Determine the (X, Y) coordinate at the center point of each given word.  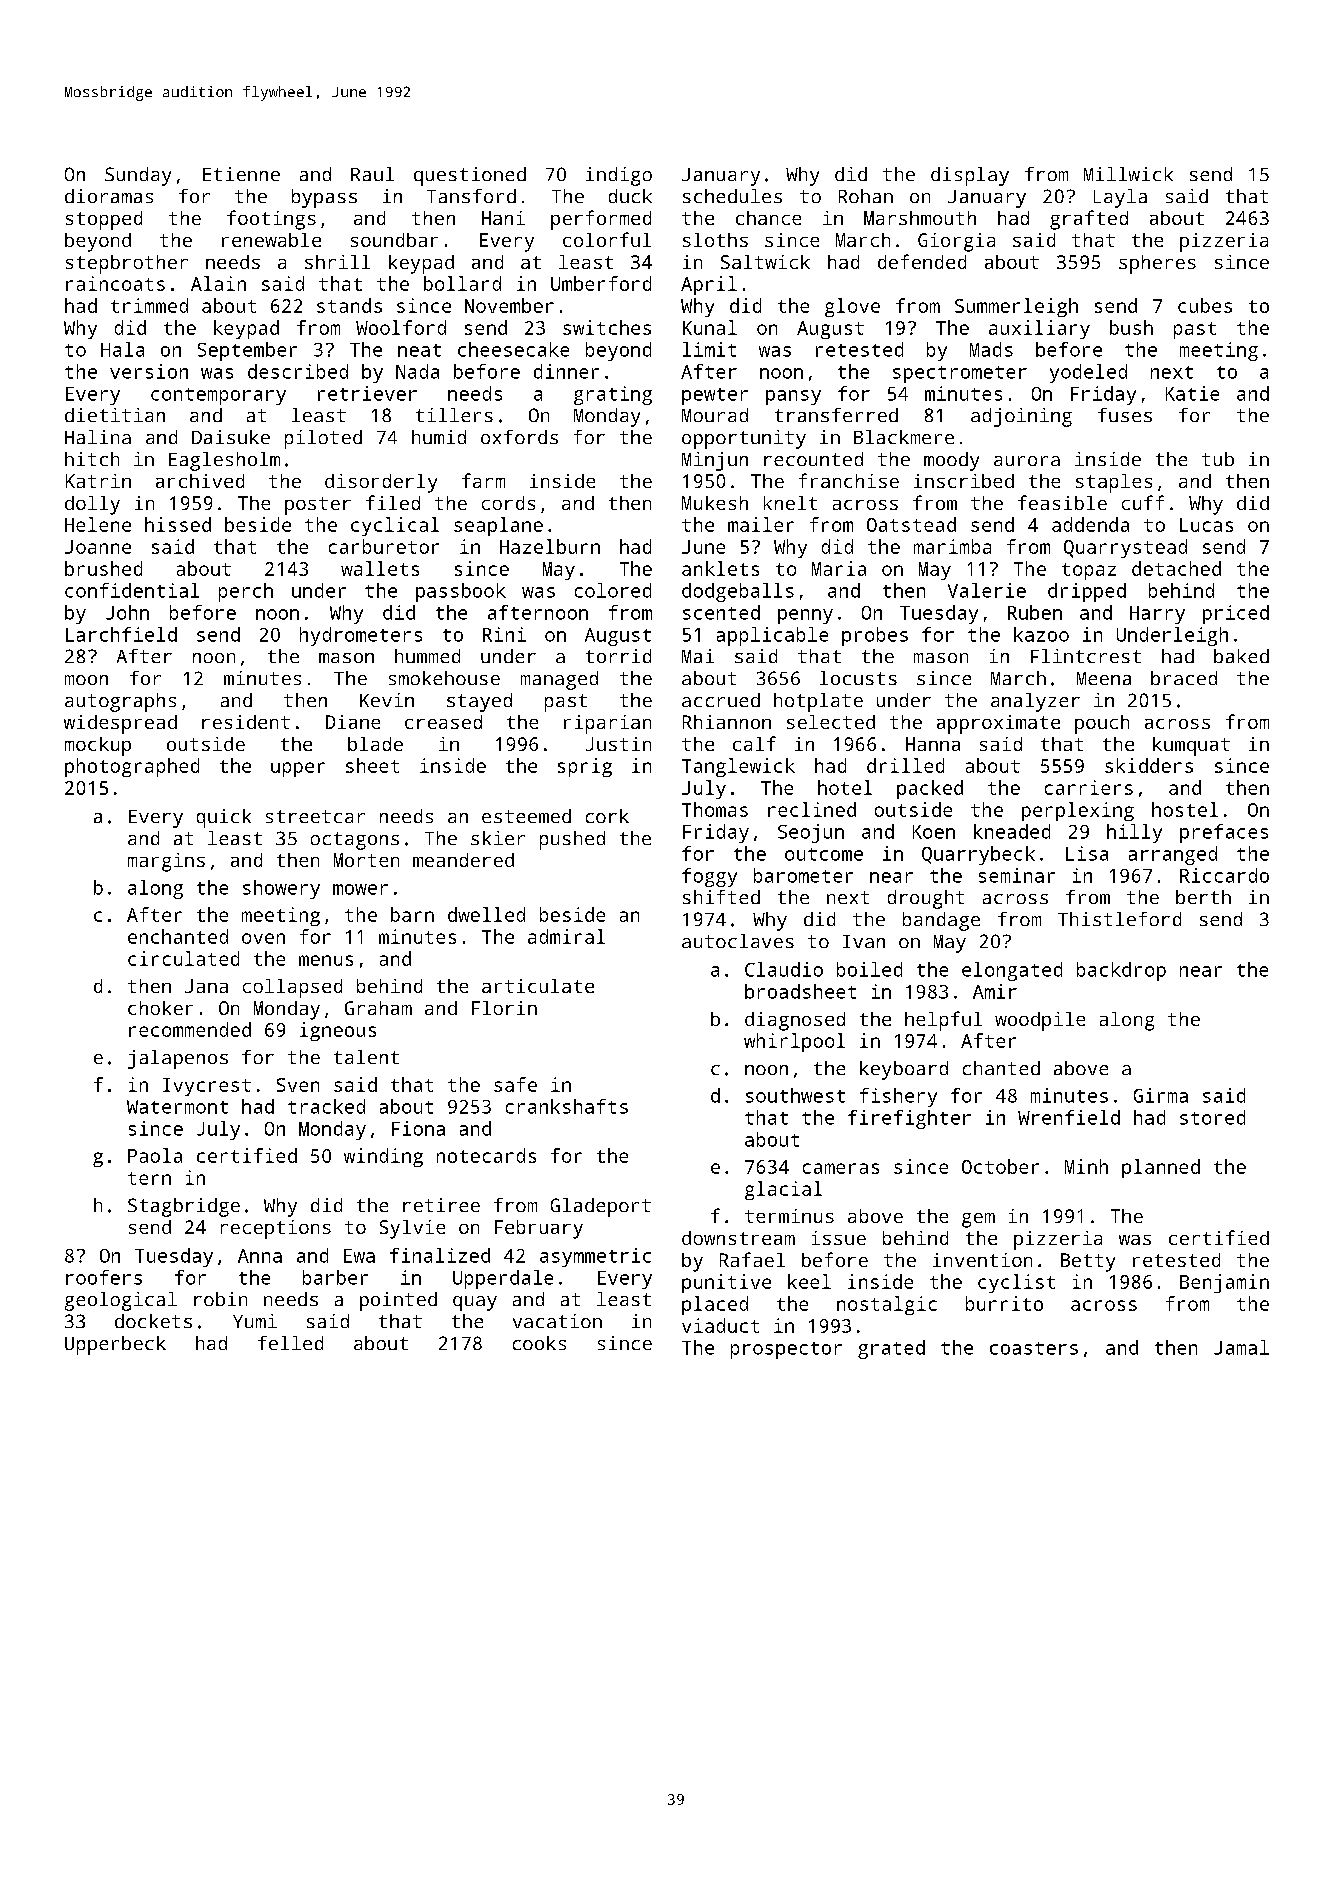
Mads (991, 349)
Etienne (241, 174)
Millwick (1128, 174)
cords (508, 503)
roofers (104, 1277)
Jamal (1241, 1347)
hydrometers (361, 636)
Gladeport (601, 1207)
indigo (619, 176)
